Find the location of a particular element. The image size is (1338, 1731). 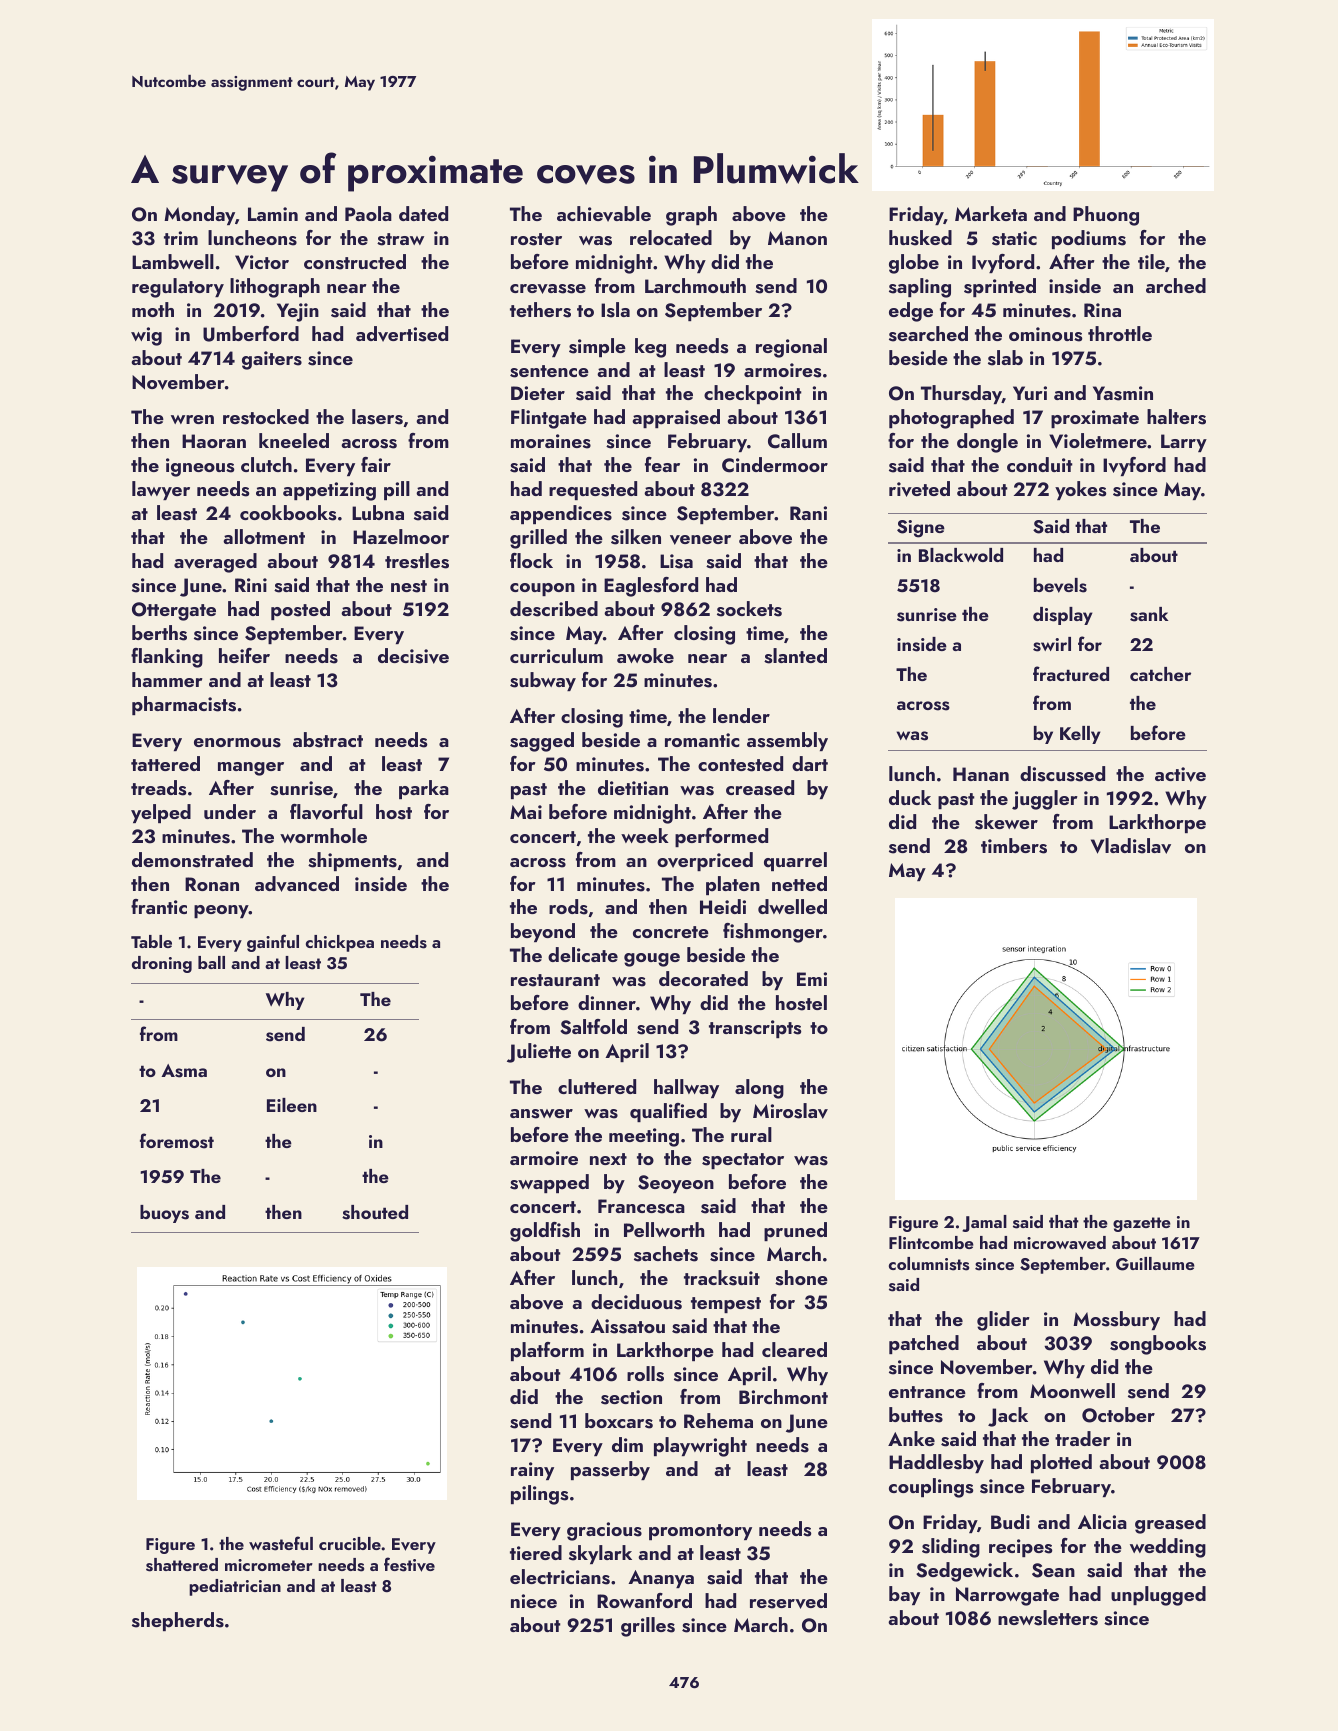

fishmonger is located at coordinates (773, 933).
